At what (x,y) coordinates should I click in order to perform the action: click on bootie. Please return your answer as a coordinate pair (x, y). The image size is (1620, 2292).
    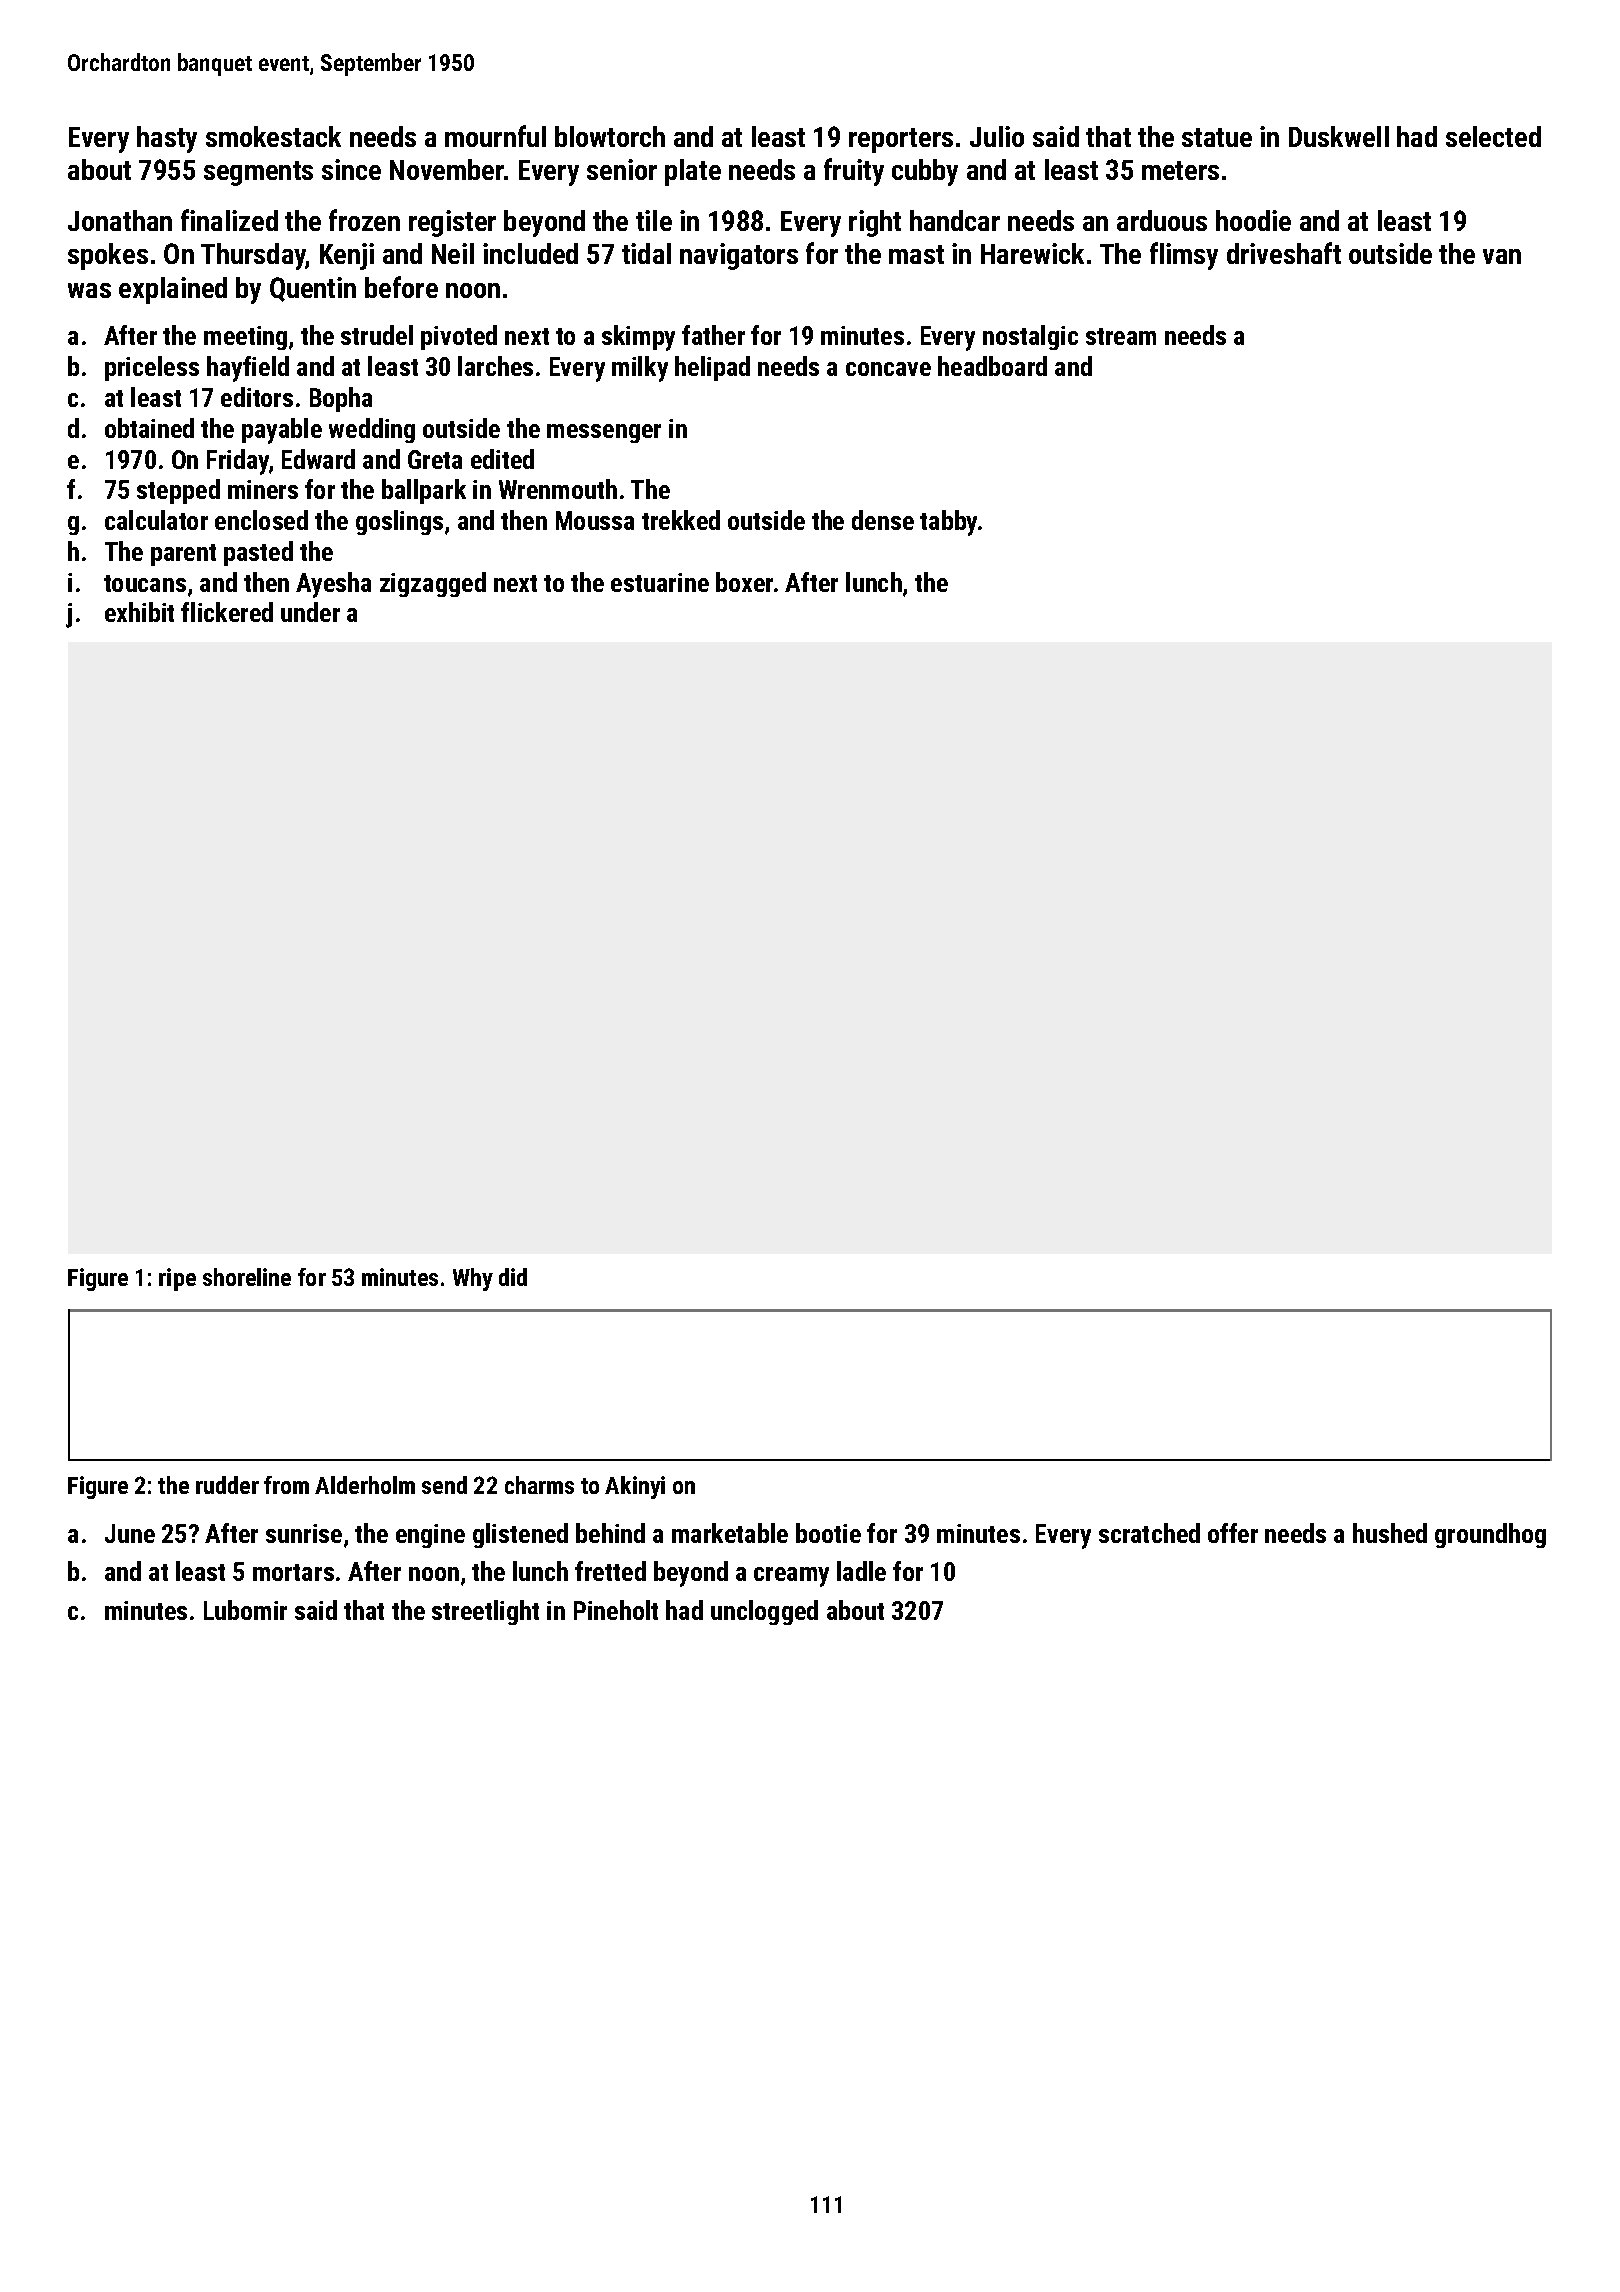
    Looking at the image, I should click on (828, 1533).
